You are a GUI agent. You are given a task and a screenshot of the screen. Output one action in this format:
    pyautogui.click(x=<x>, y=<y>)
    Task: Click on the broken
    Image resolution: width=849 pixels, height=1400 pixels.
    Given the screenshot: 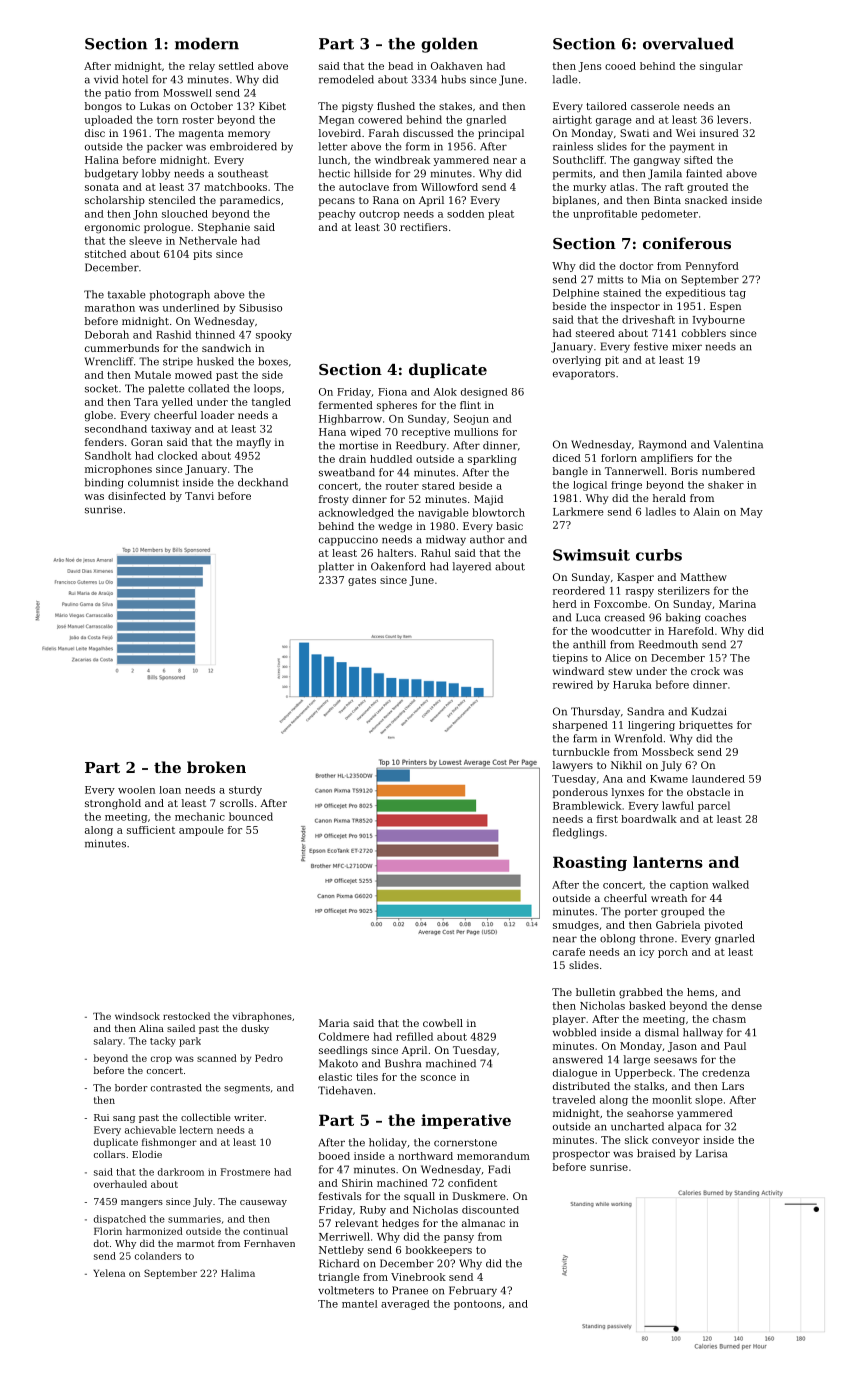 What is the action you would take?
    pyautogui.click(x=216, y=767)
